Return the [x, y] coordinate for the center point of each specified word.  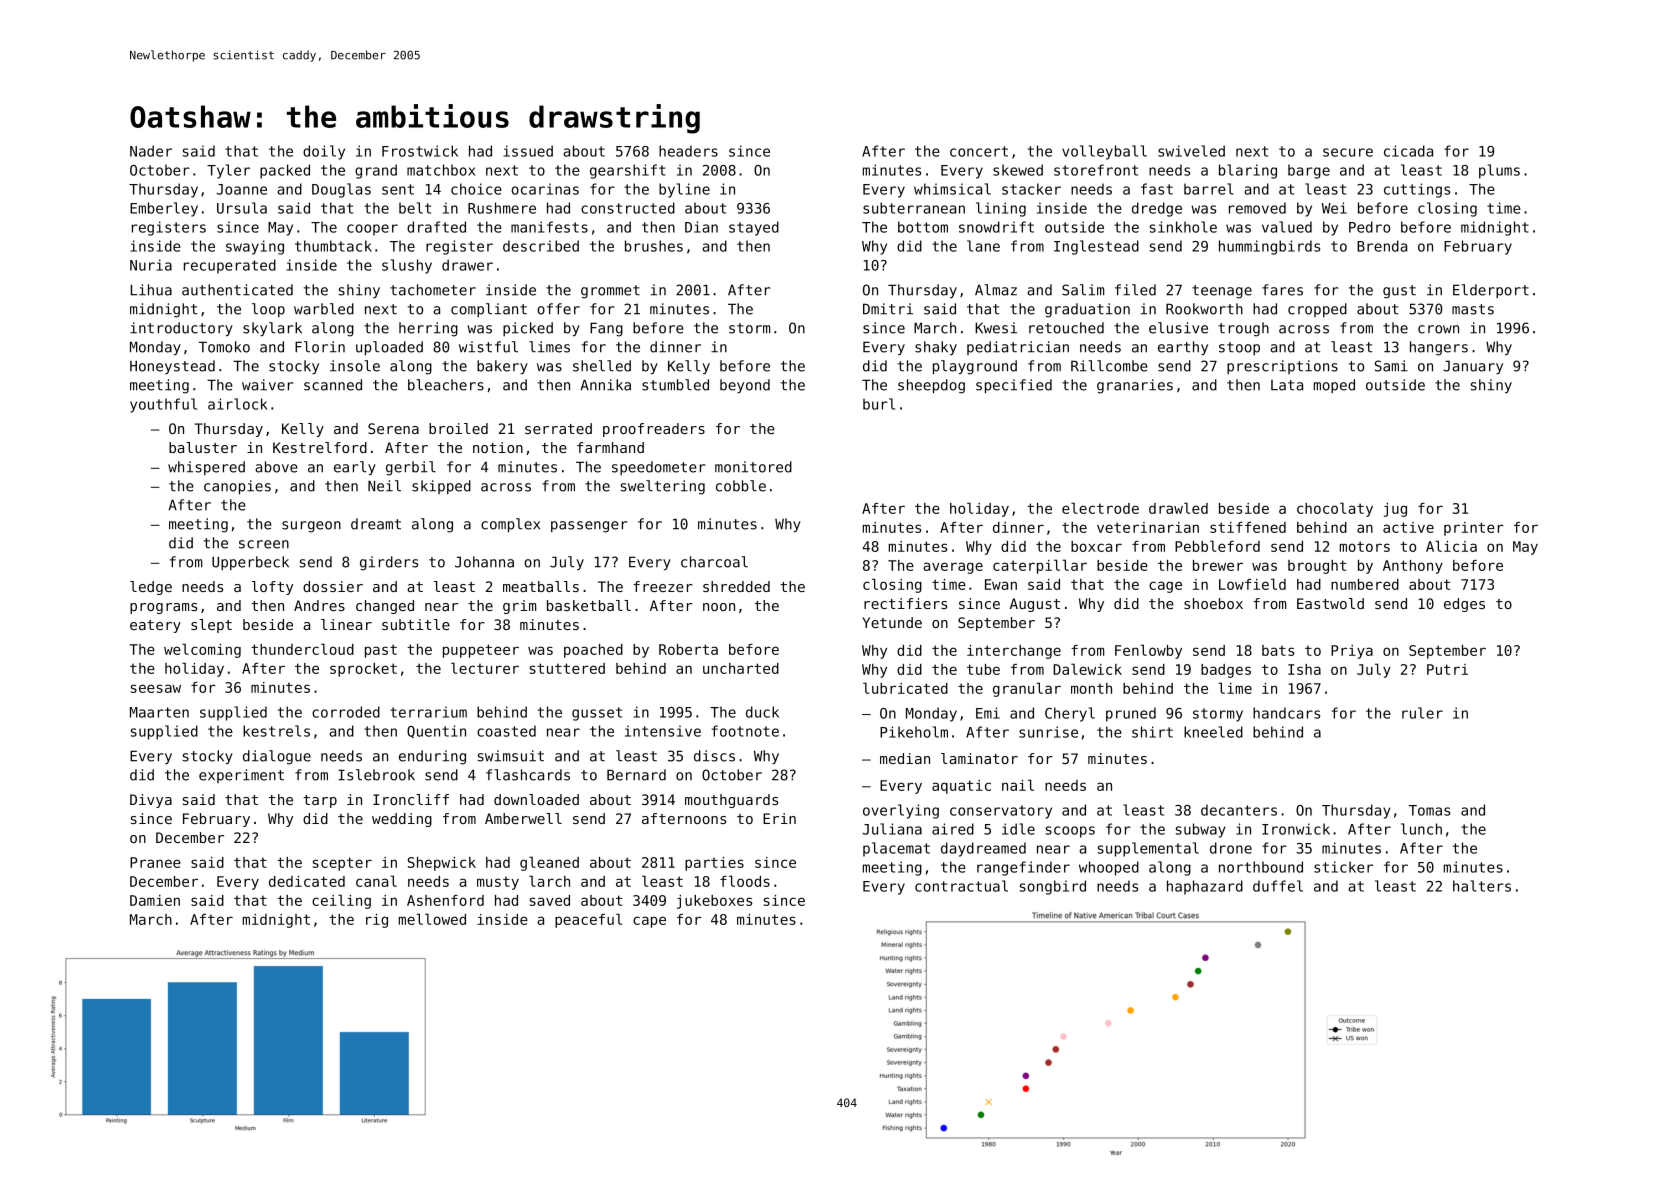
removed [1257, 208]
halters [1482, 886]
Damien [155, 900]
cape [649, 922]
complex [510, 525]
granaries [1135, 386]
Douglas [341, 190]
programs [163, 608]
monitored [753, 467]
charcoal [714, 562]
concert [979, 151]
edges [1464, 605]
